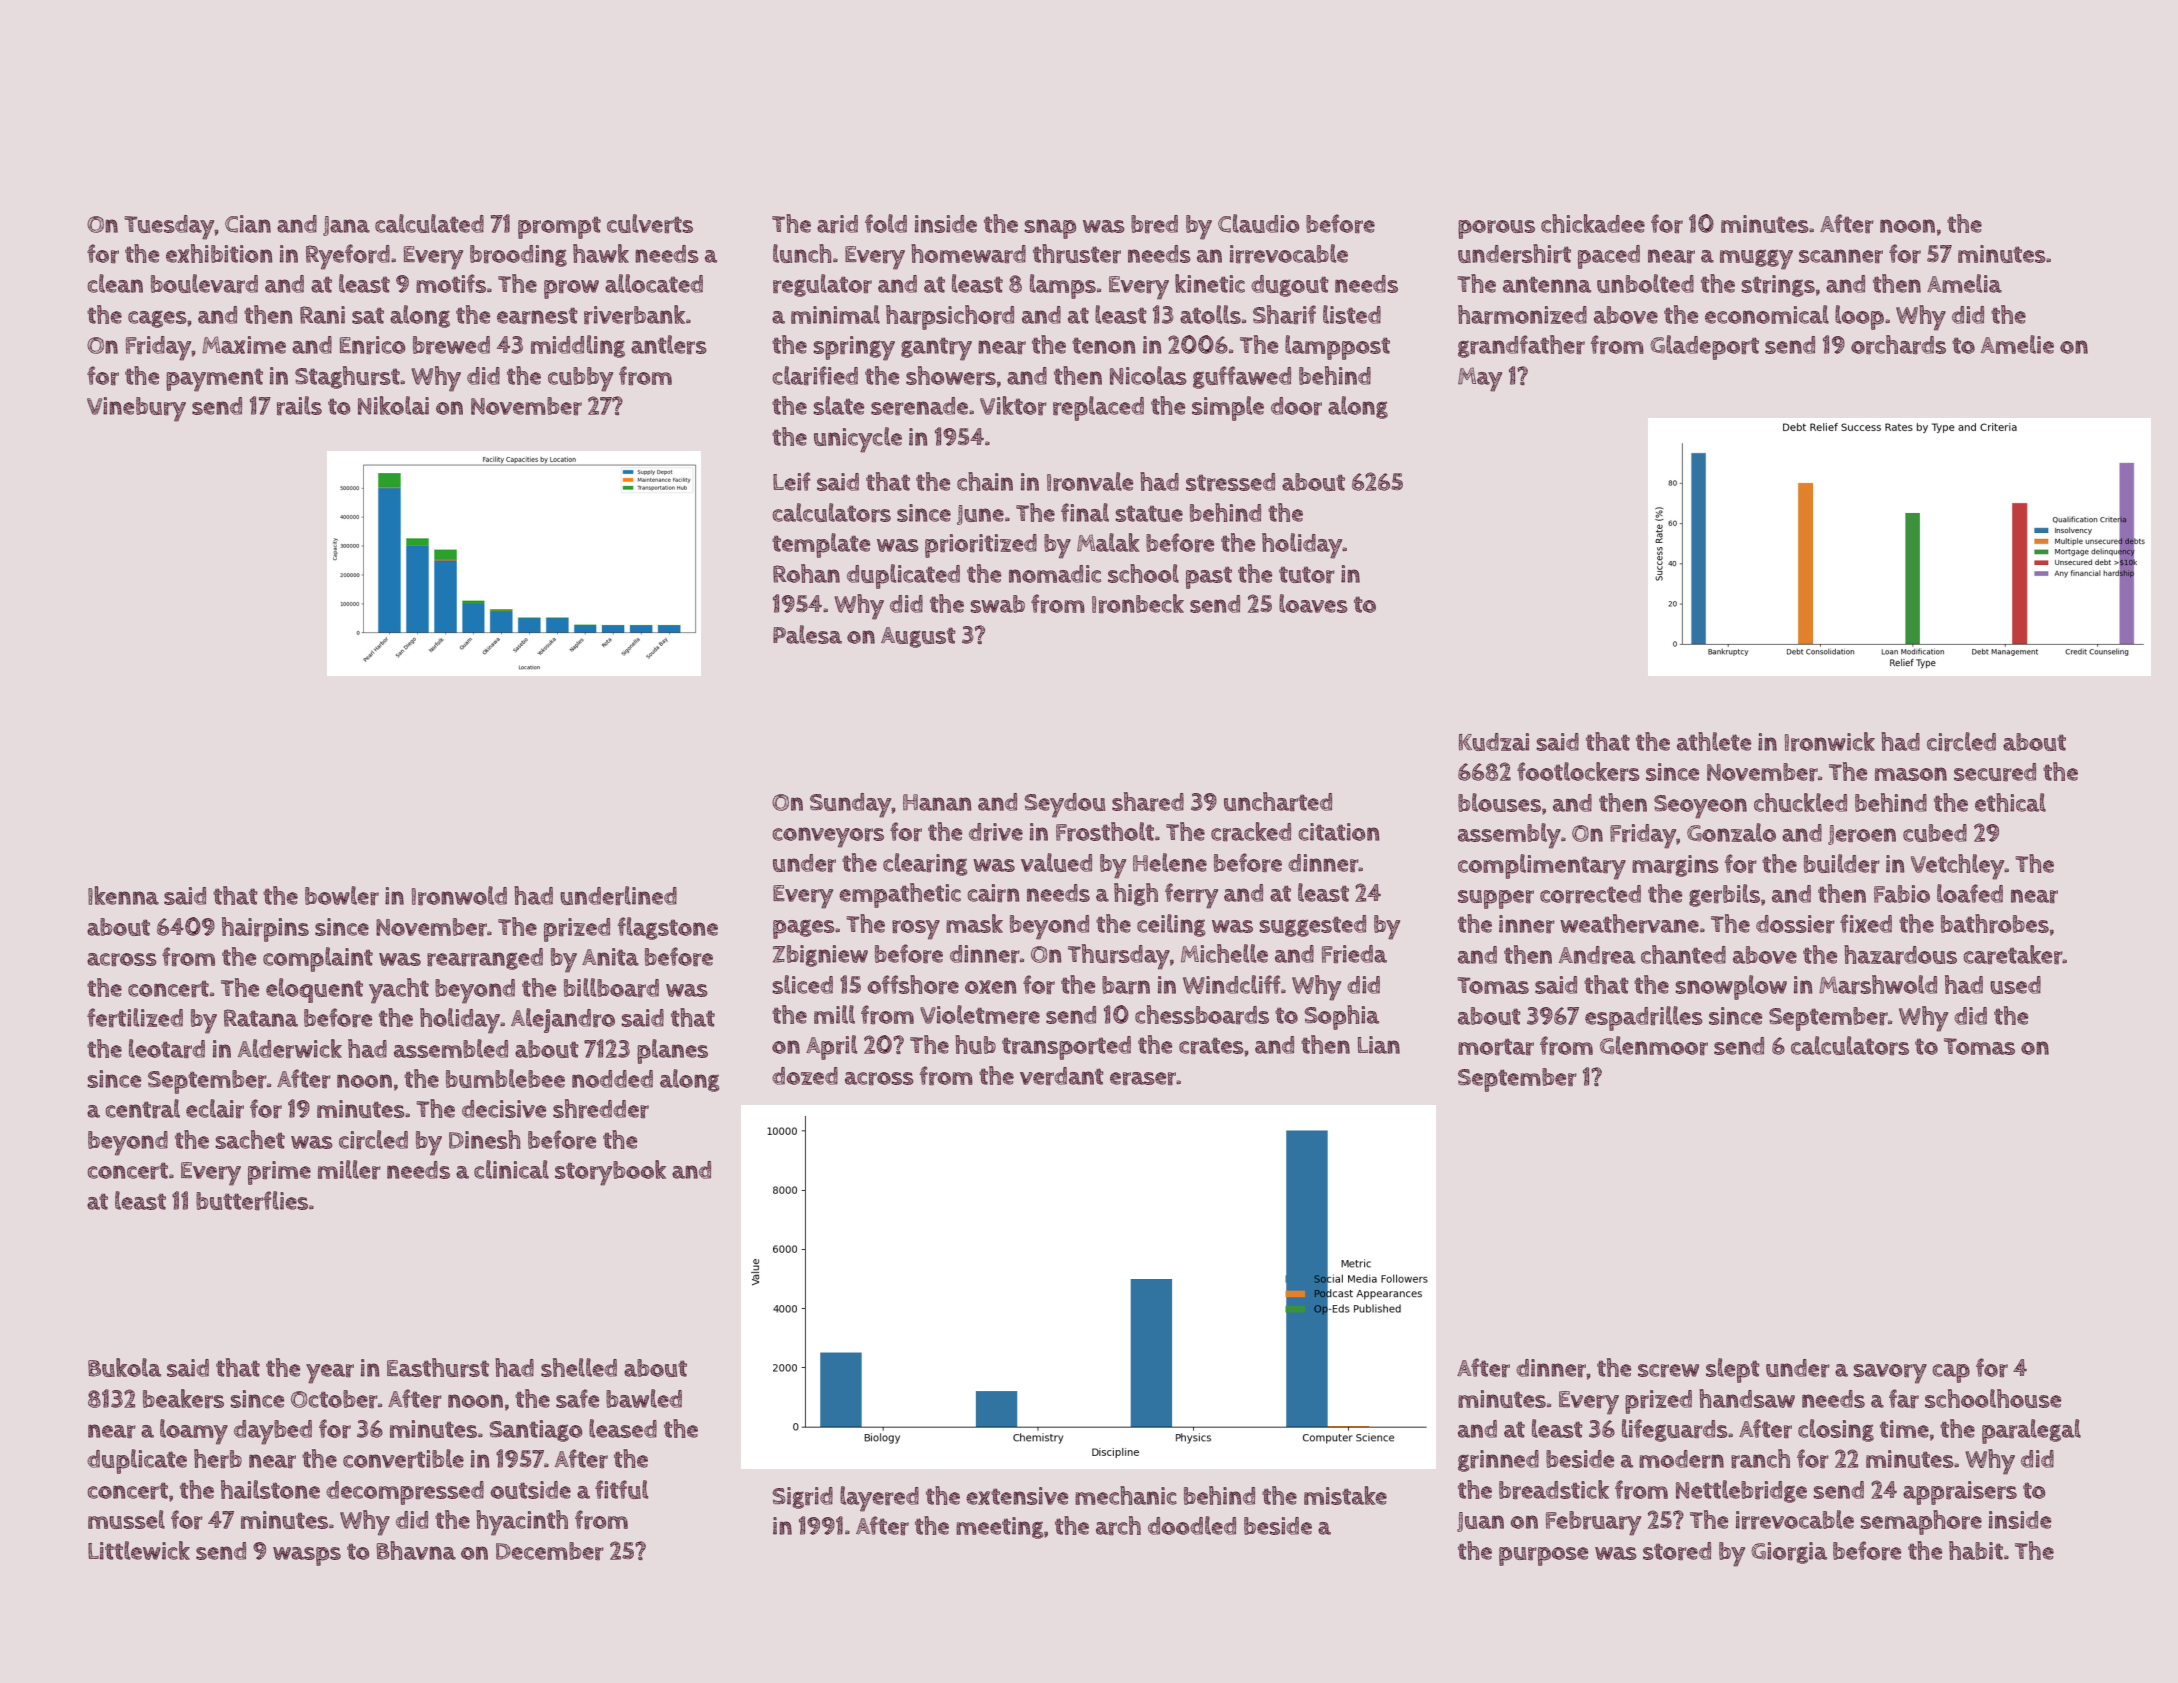 This image has width=2178, height=1683. I want to click on loamy, so click(194, 1432).
